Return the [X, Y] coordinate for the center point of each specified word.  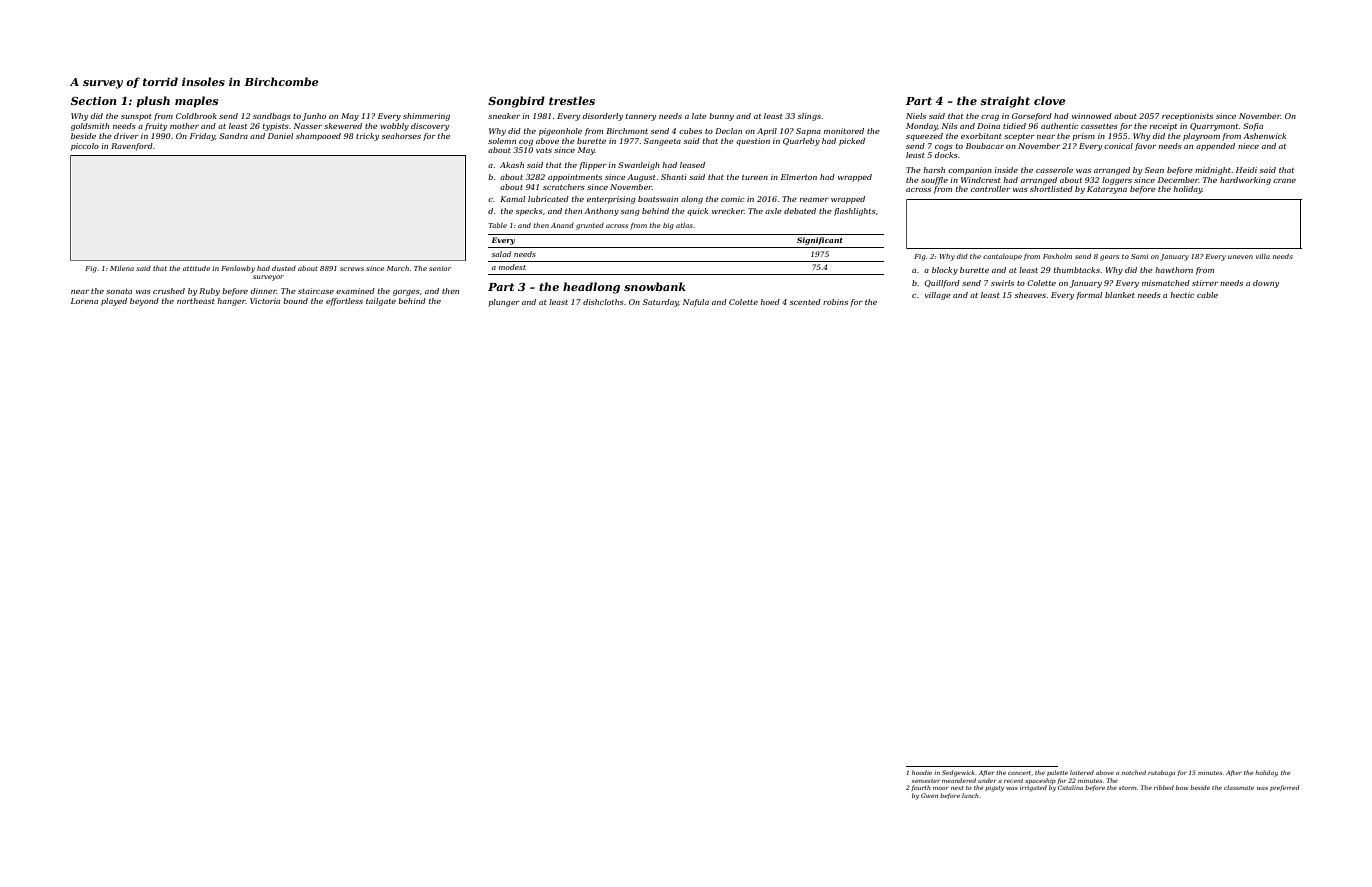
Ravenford [132, 147]
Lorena [84, 301]
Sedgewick [958, 773]
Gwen [929, 795]
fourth [921, 788]
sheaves [1030, 295]
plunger [504, 303]
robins [835, 302]
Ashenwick [1264, 136]
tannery [641, 117]
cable [1207, 295]
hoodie [922, 772]
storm [1127, 788]
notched [1134, 772]
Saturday [660, 303]
